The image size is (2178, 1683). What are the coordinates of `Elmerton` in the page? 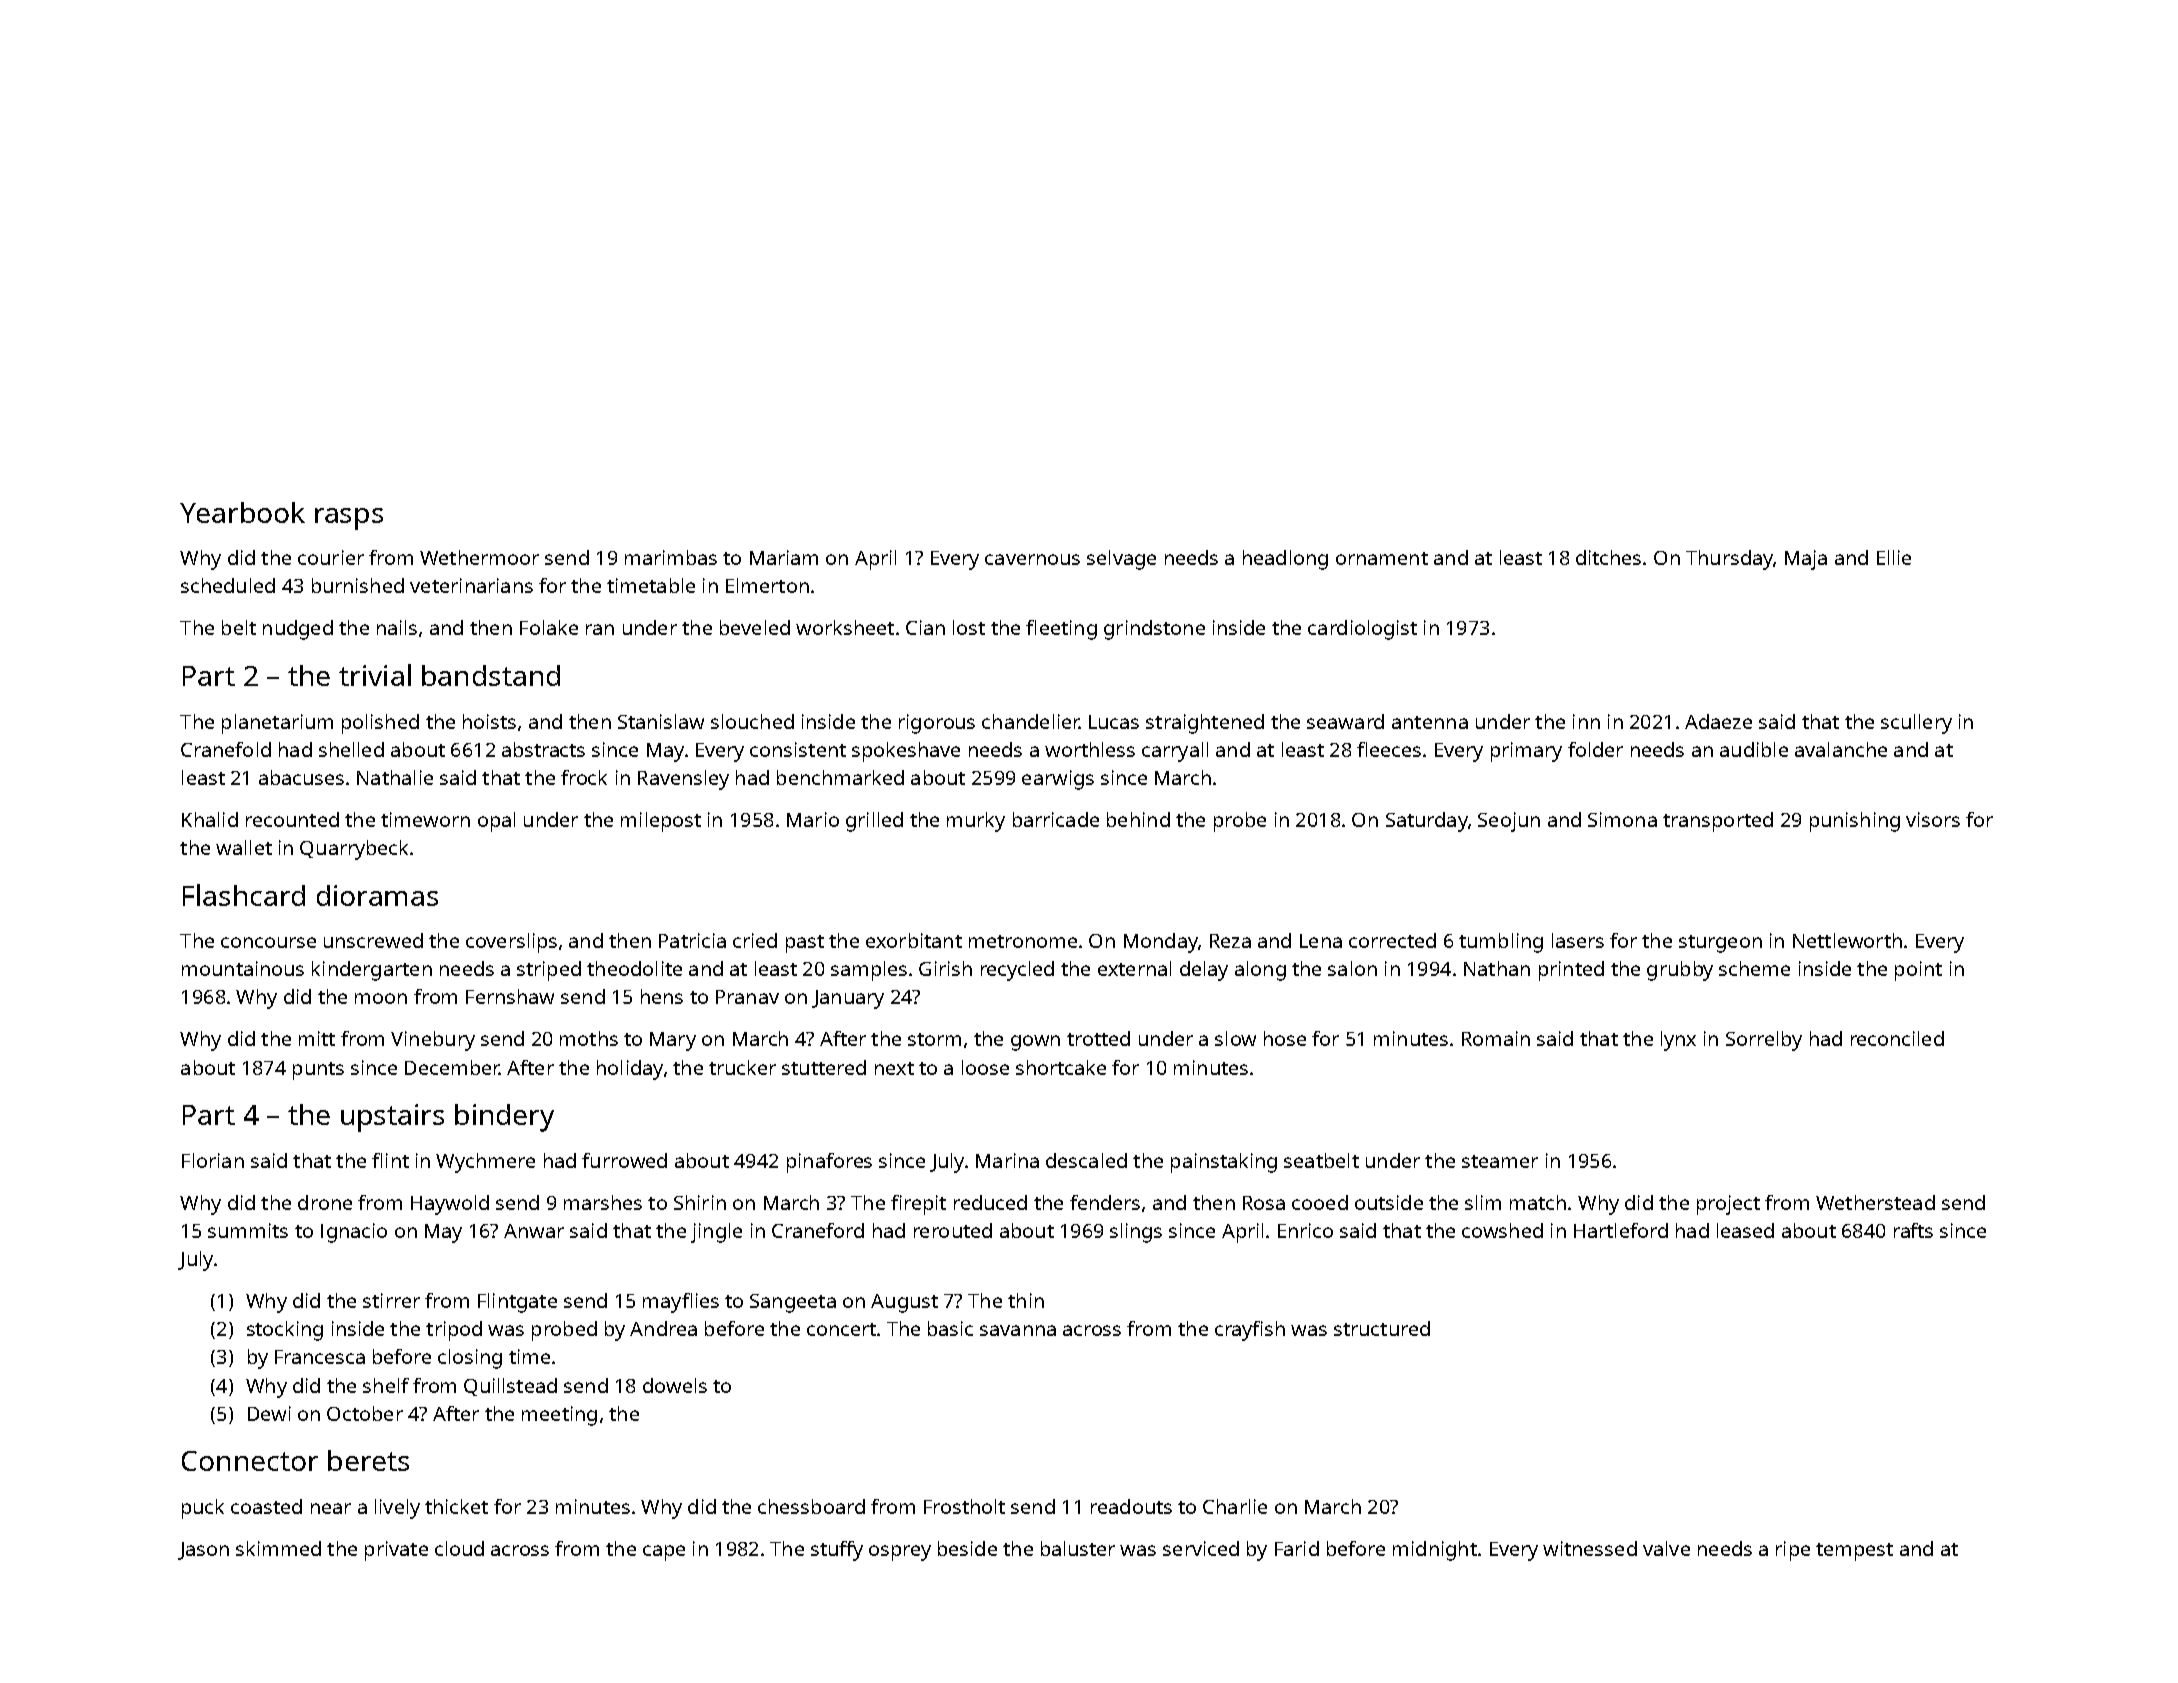 It's located at (767, 585).
